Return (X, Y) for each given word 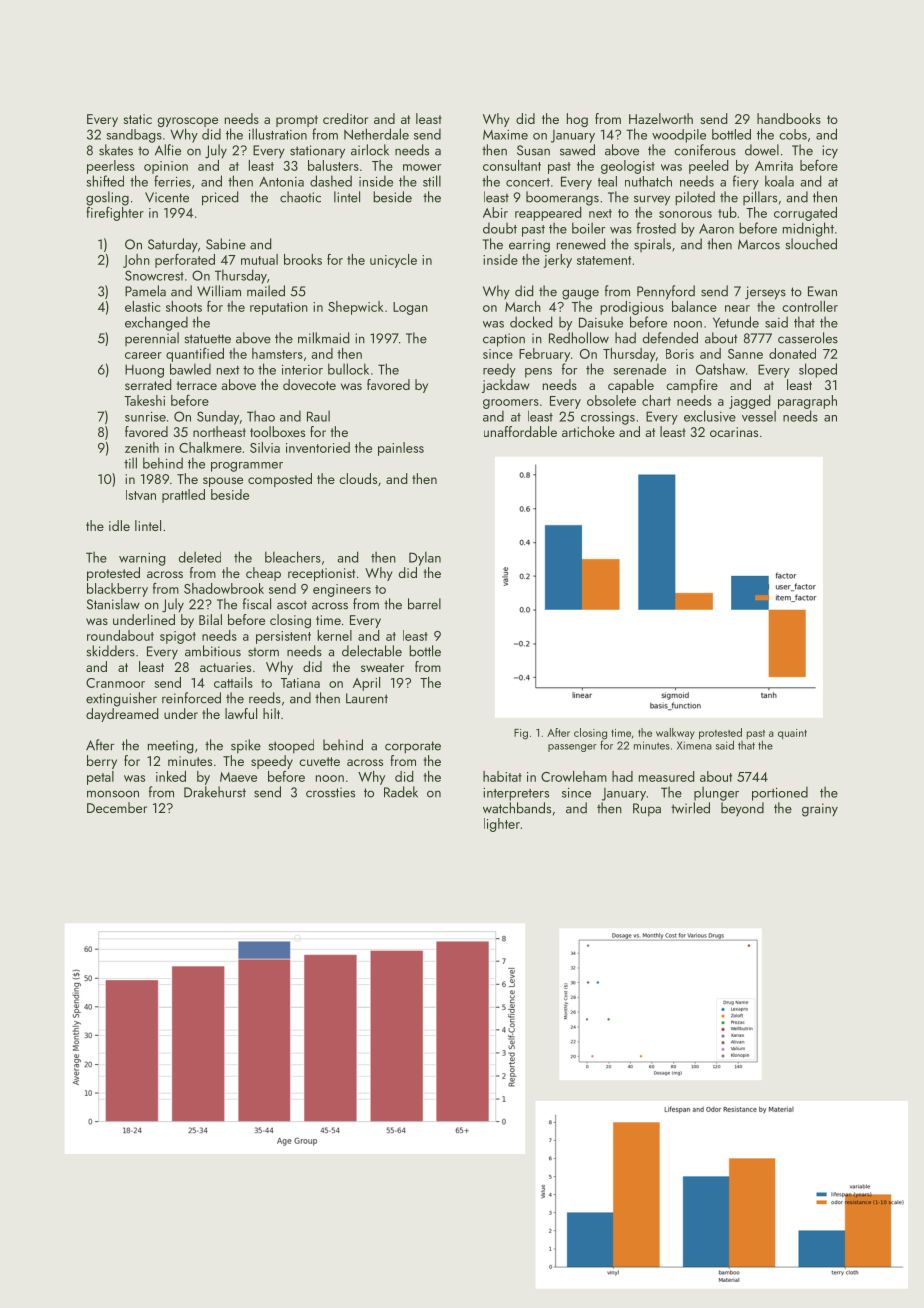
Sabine (226, 244)
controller (810, 306)
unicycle (393, 261)
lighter (502, 825)
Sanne (745, 354)
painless (401, 449)
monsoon (113, 794)
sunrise (145, 417)
